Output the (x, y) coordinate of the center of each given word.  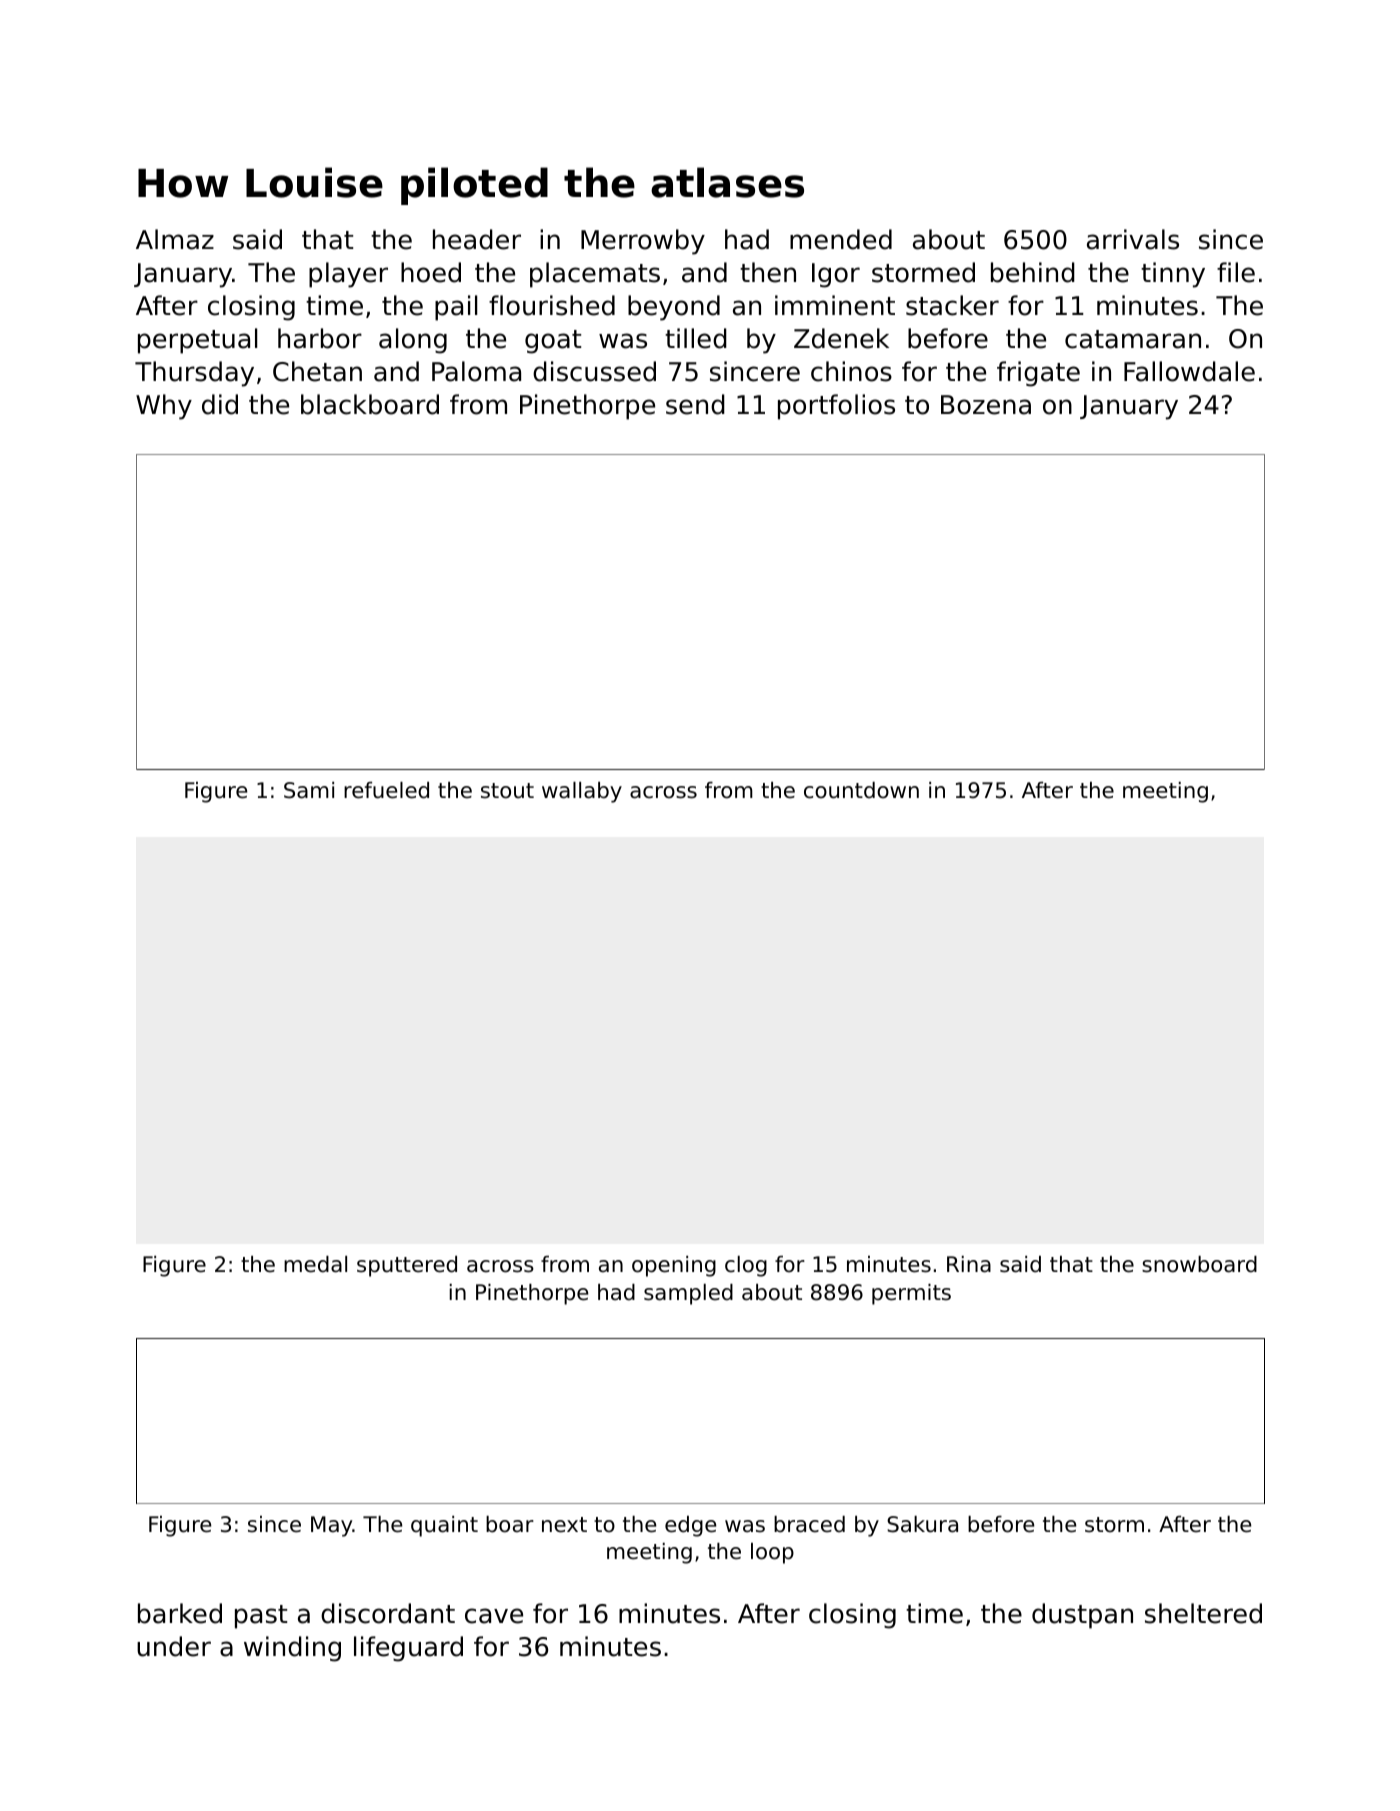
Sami (309, 790)
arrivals (1133, 239)
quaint (444, 1526)
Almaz (175, 239)
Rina (969, 1264)
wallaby (582, 792)
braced (809, 1524)
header (477, 239)
